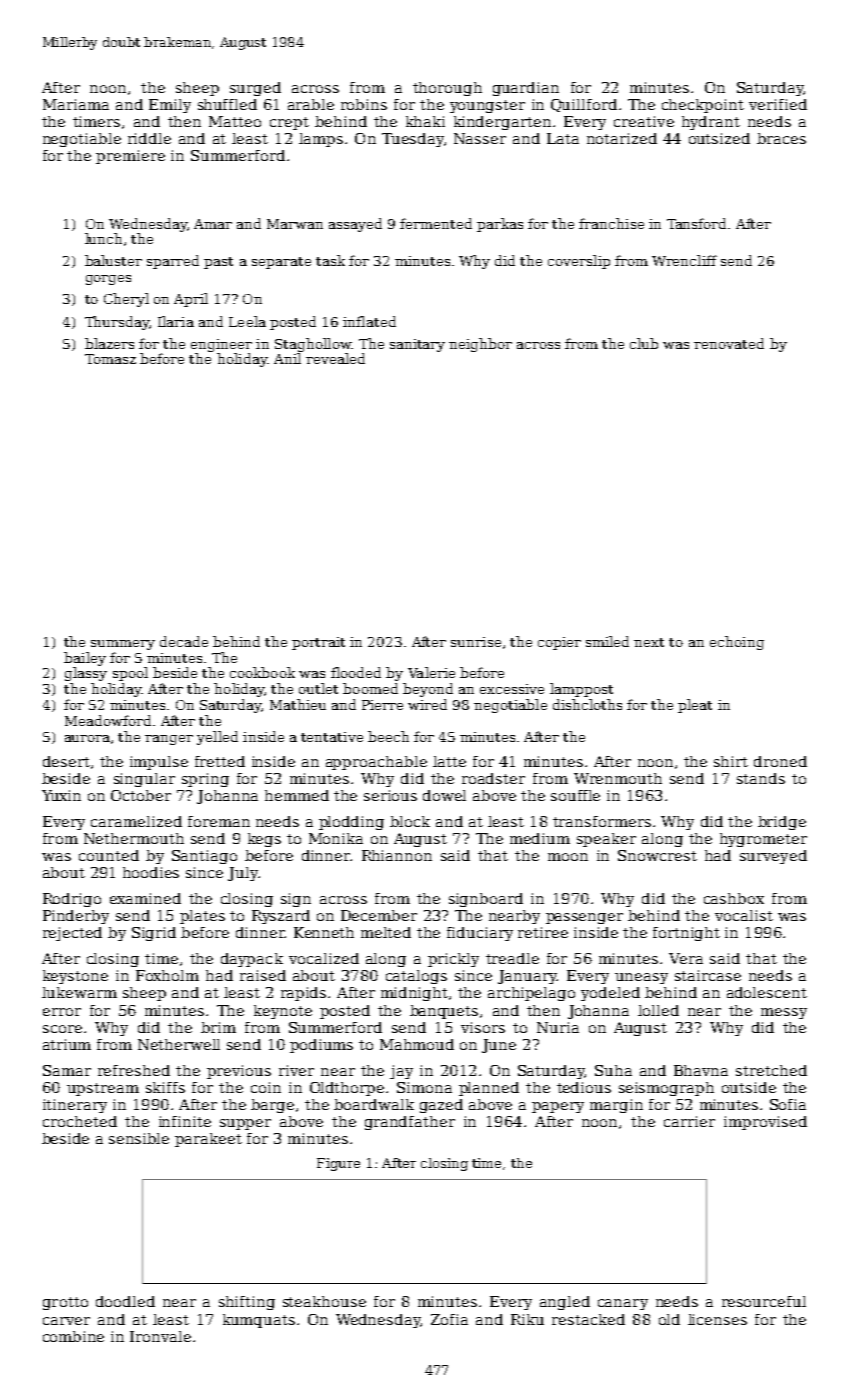 This document has width=849, height=1400. Describe the element at coordinates (364, 104) in the document. I see `robins` at that location.
